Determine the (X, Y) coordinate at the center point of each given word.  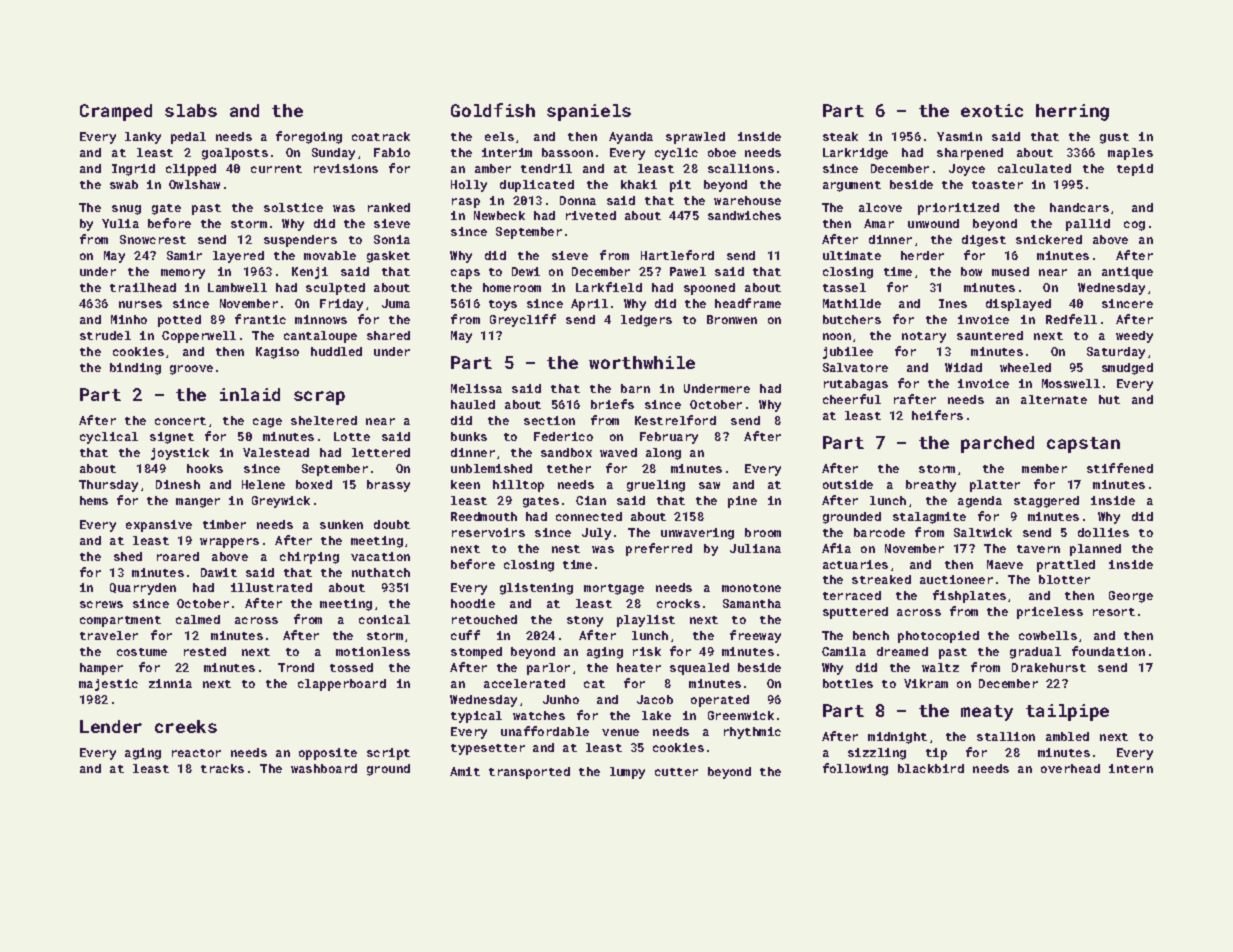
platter (995, 486)
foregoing (309, 137)
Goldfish (493, 110)
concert (180, 421)
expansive (159, 526)
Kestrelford (675, 420)
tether (569, 468)
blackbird (931, 768)
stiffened (1120, 468)
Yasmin (959, 136)
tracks (222, 768)
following (855, 769)
